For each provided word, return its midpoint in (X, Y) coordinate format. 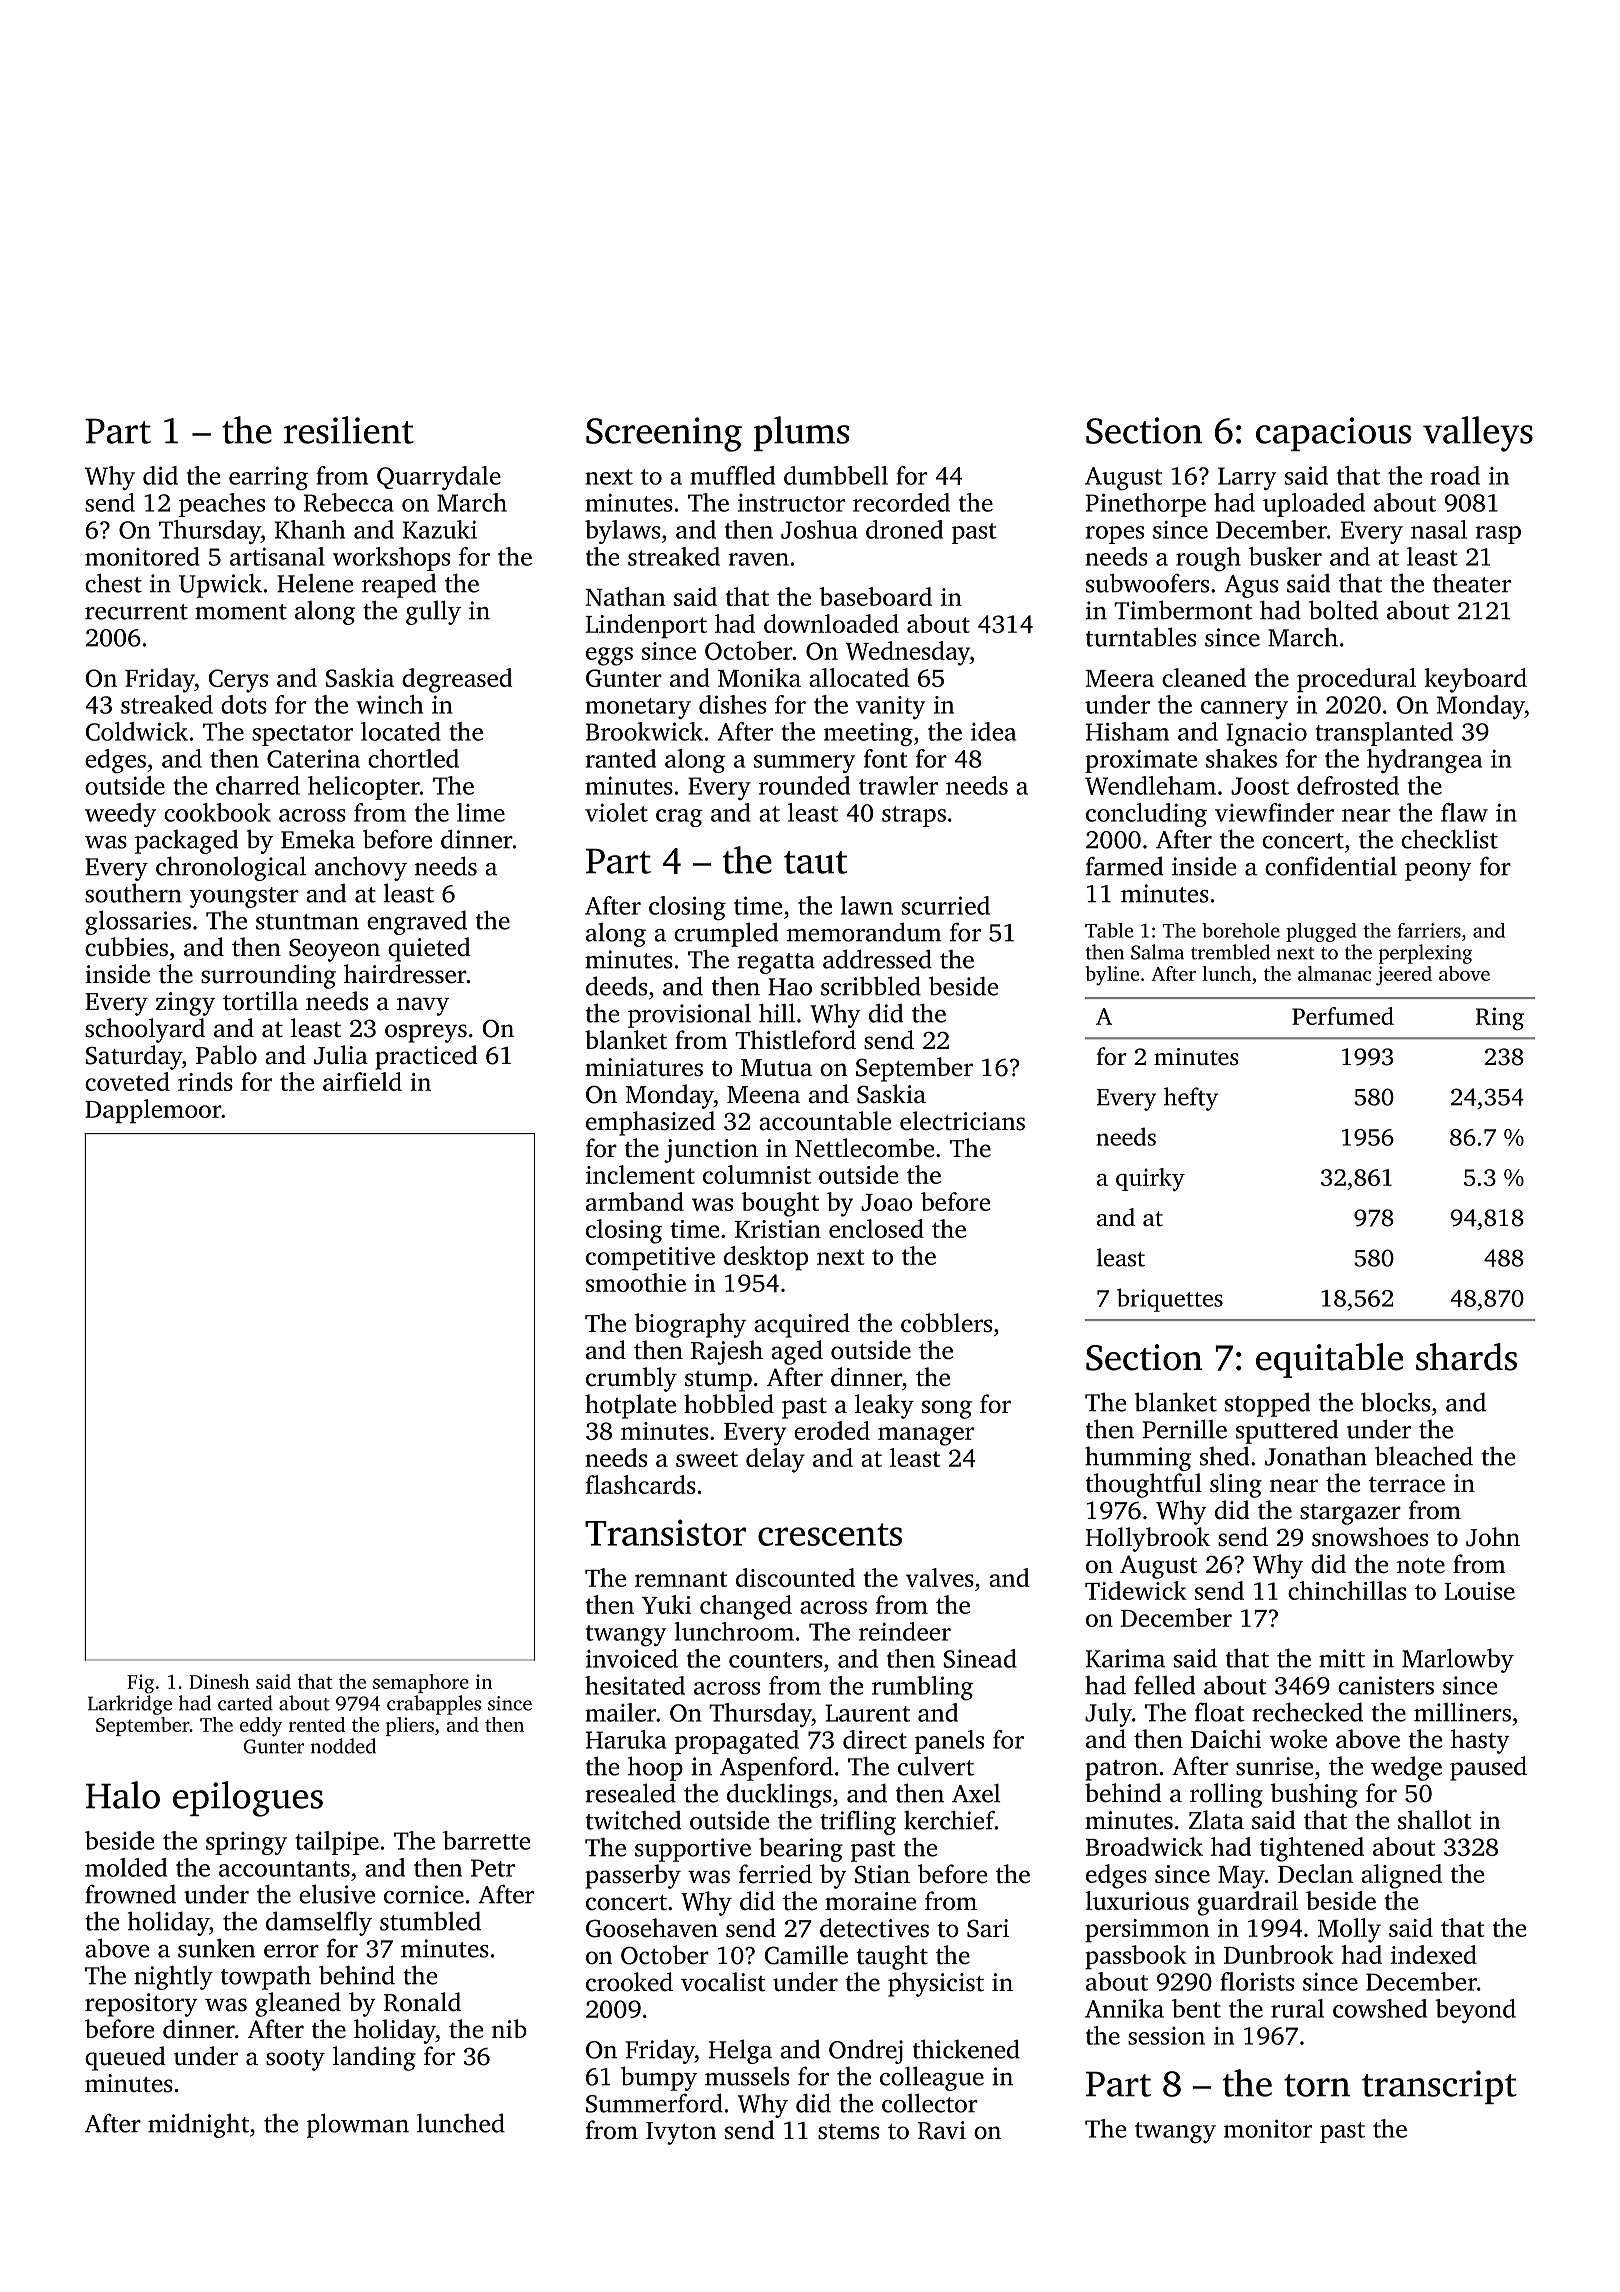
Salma (1157, 952)
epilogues (248, 1799)
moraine (870, 1901)
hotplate (630, 1406)
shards (1466, 1357)
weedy (120, 815)
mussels (747, 2076)
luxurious (1137, 1900)
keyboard (1475, 680)
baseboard (875, 596)
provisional (689, 1015)
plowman (358, 2125)
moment (241, 612)
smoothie (636, 1282)
